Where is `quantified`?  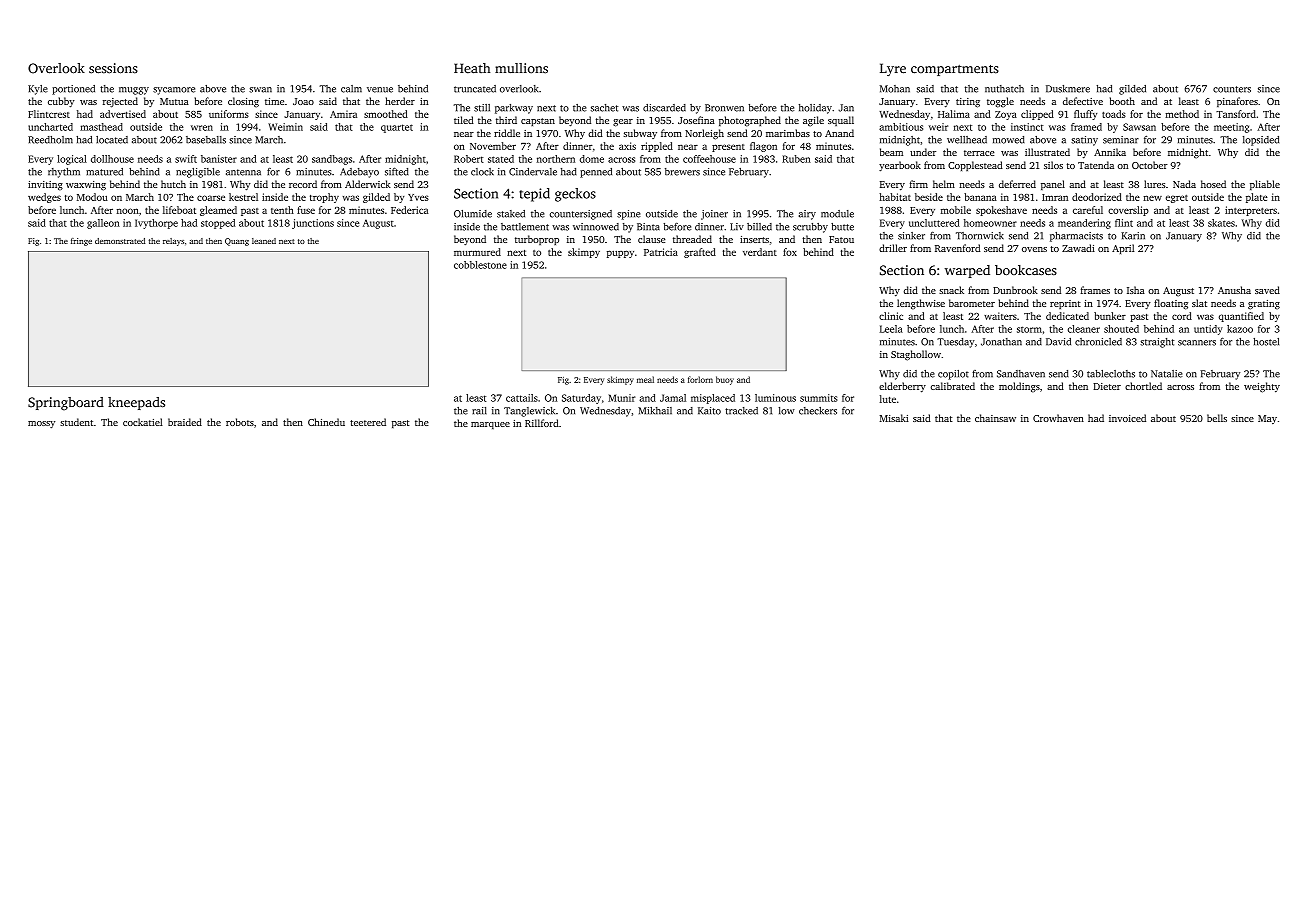 quantified is located at coordinates (1241, 317).
